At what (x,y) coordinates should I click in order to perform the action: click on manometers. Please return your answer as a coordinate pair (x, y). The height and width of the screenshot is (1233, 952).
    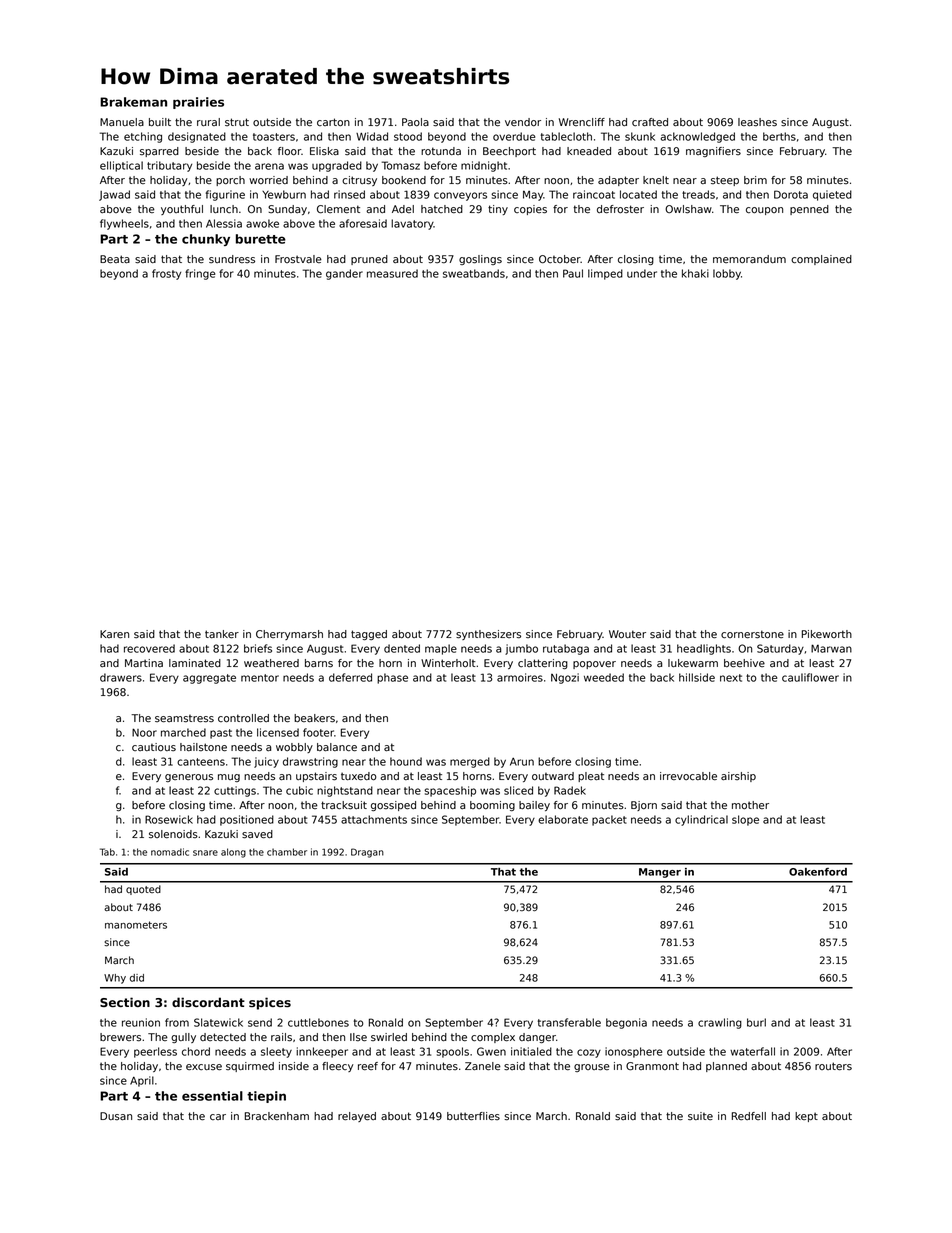
    Looking at the image, I should click on (136, 925).
